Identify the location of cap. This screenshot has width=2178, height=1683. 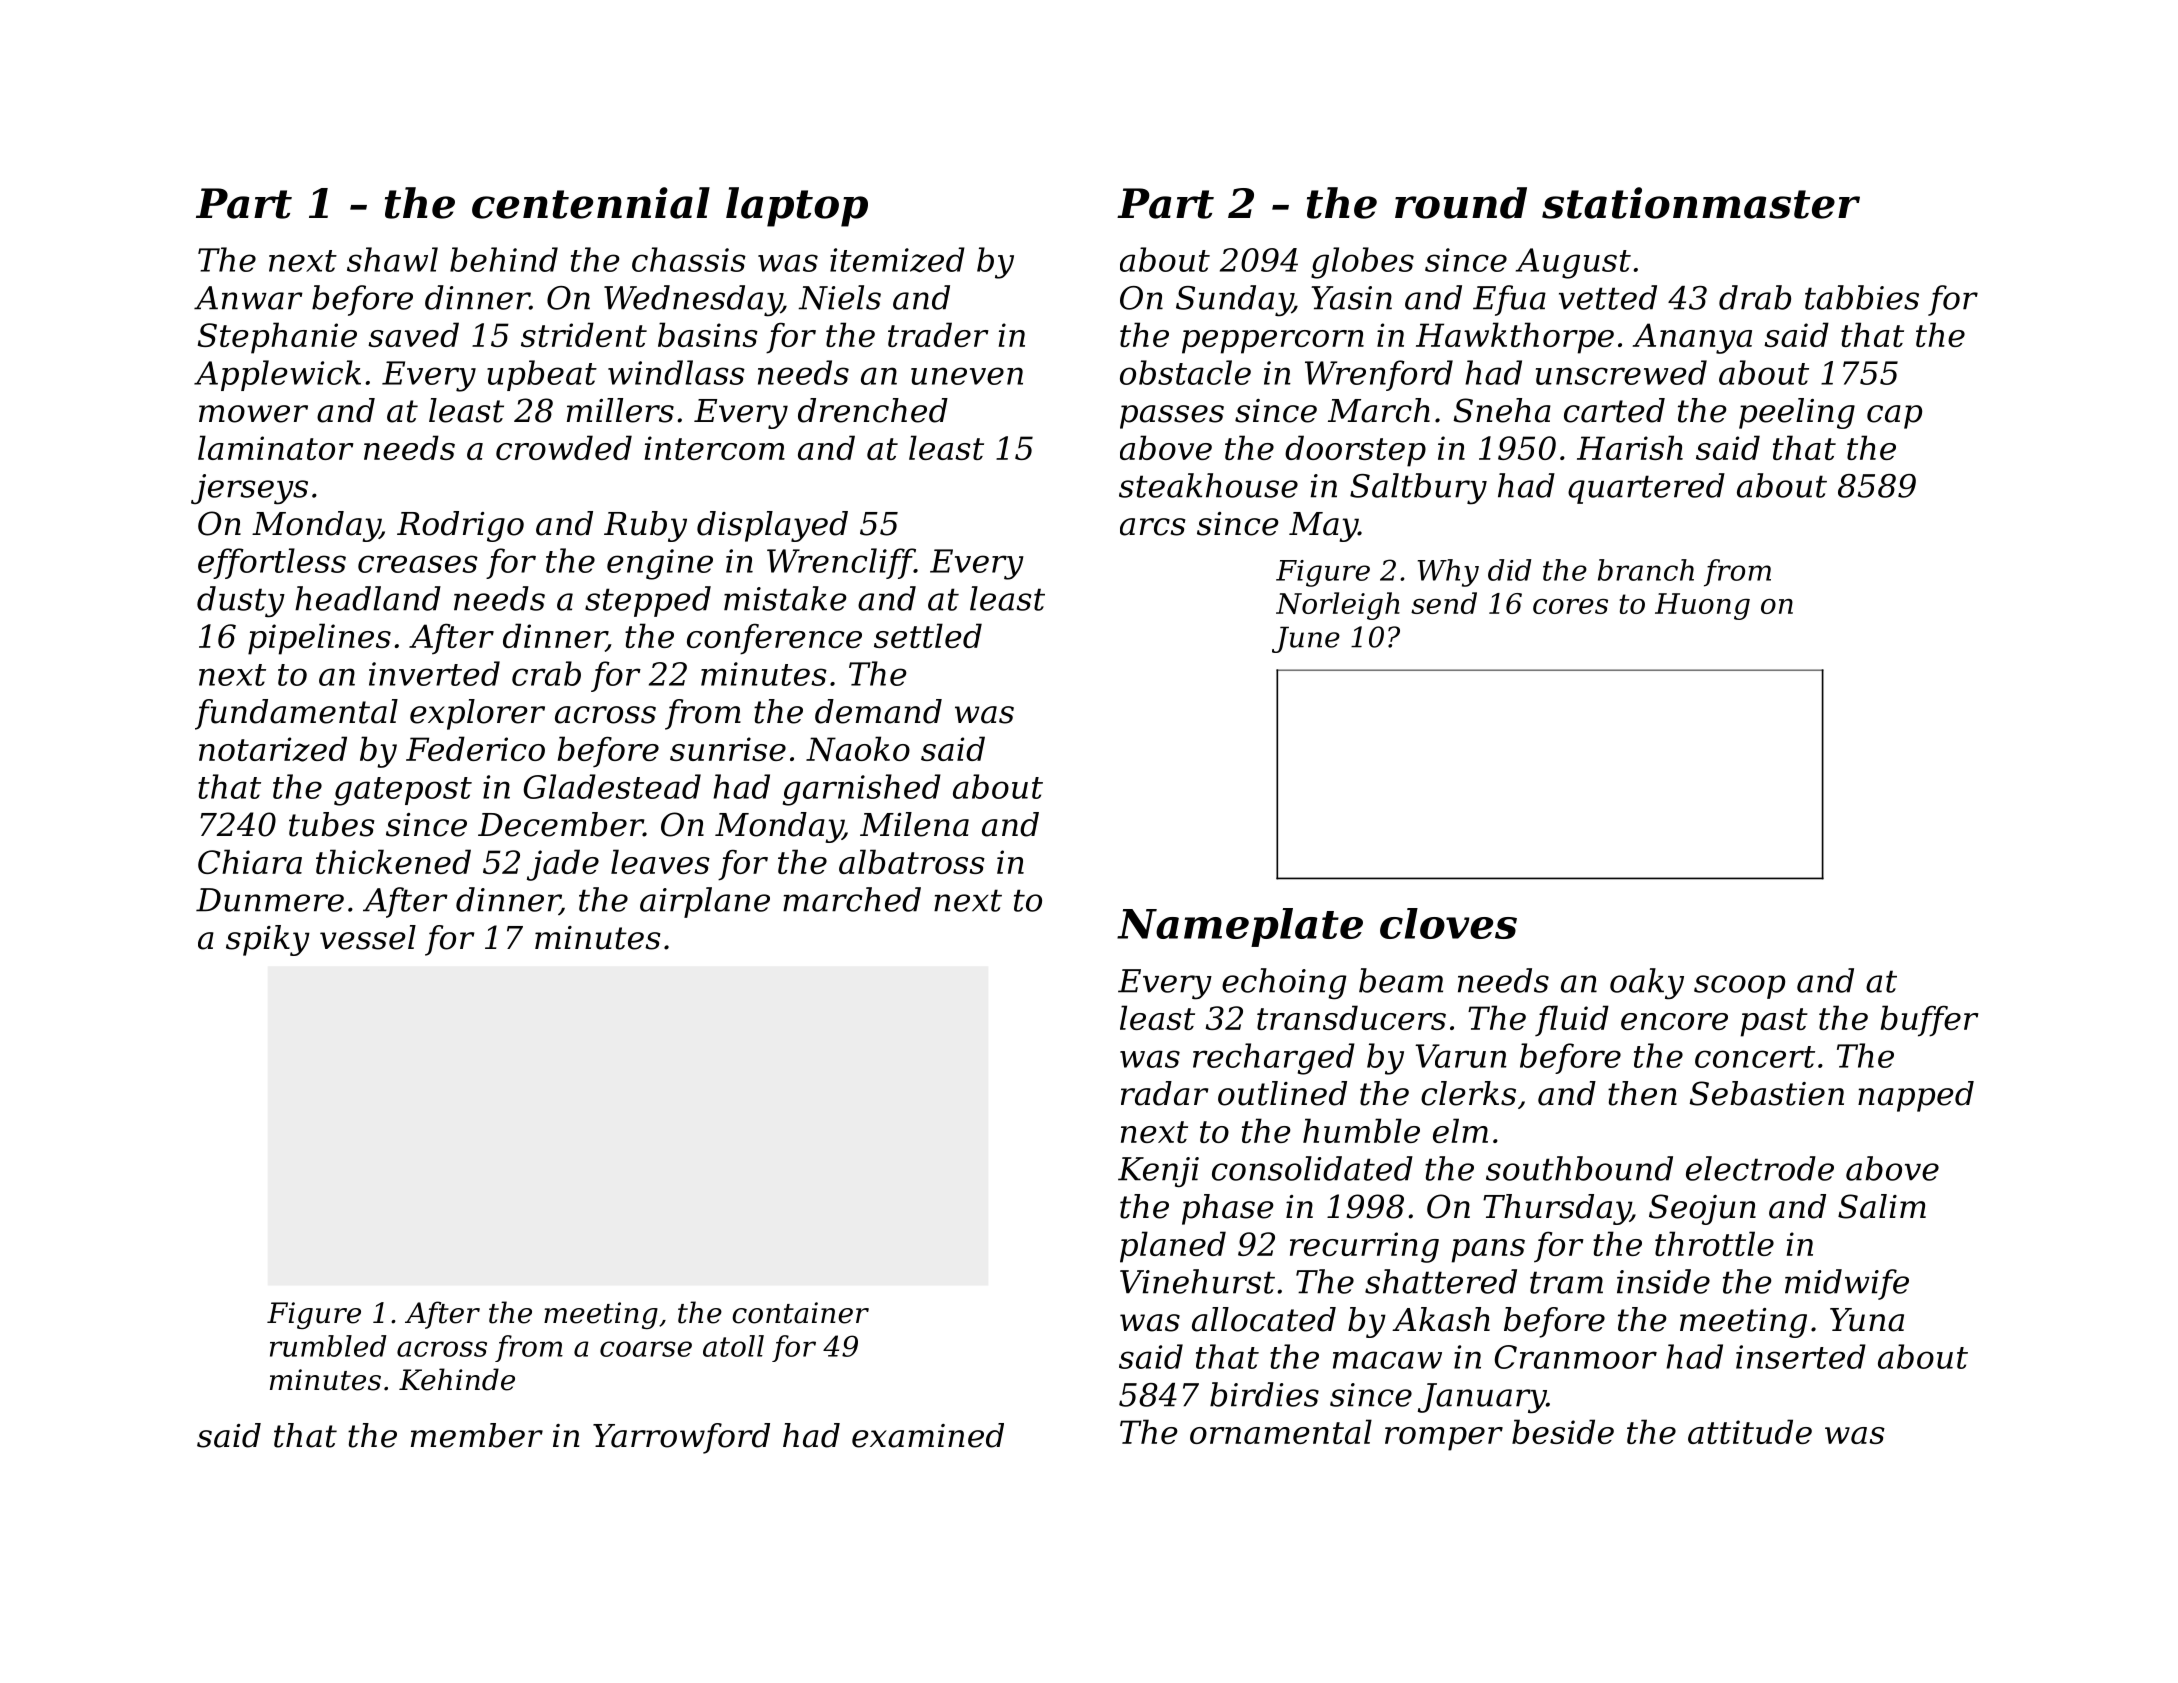
(1894, 417).
